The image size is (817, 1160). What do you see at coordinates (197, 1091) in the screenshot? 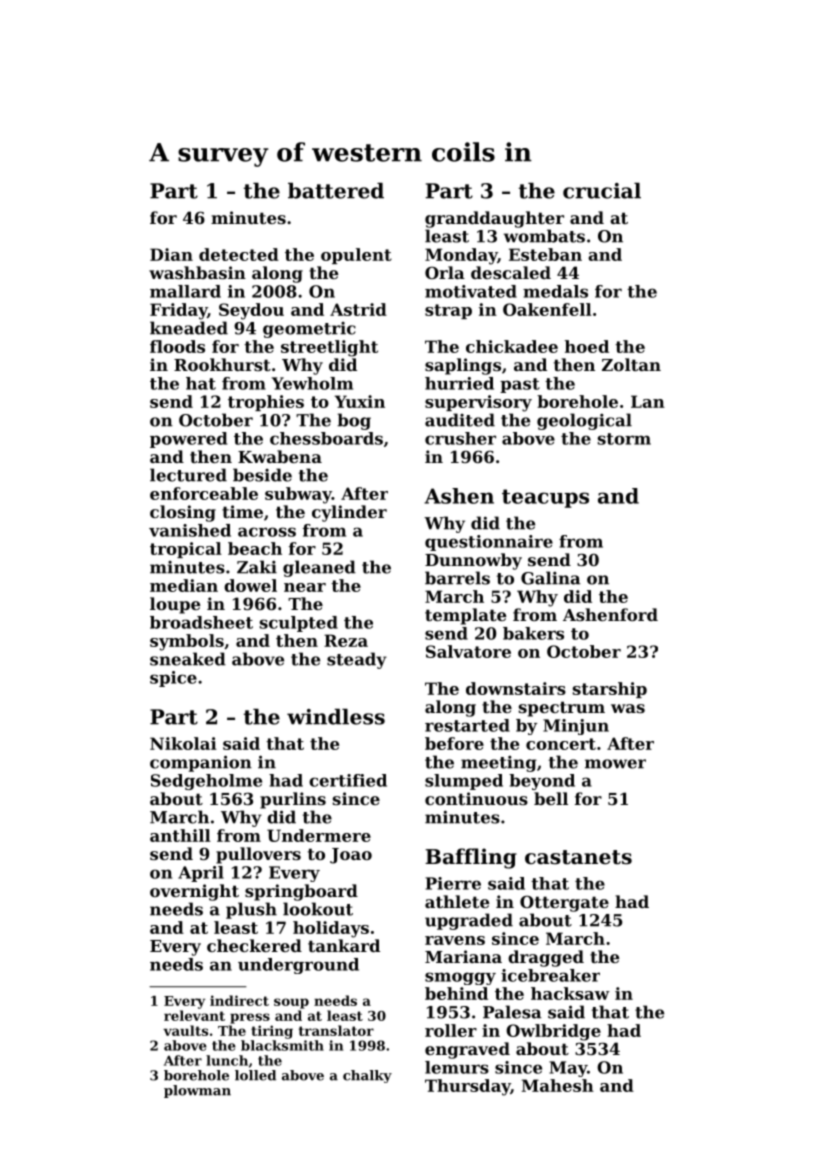
I see `plowman` at bounding box center [197, 1091].
